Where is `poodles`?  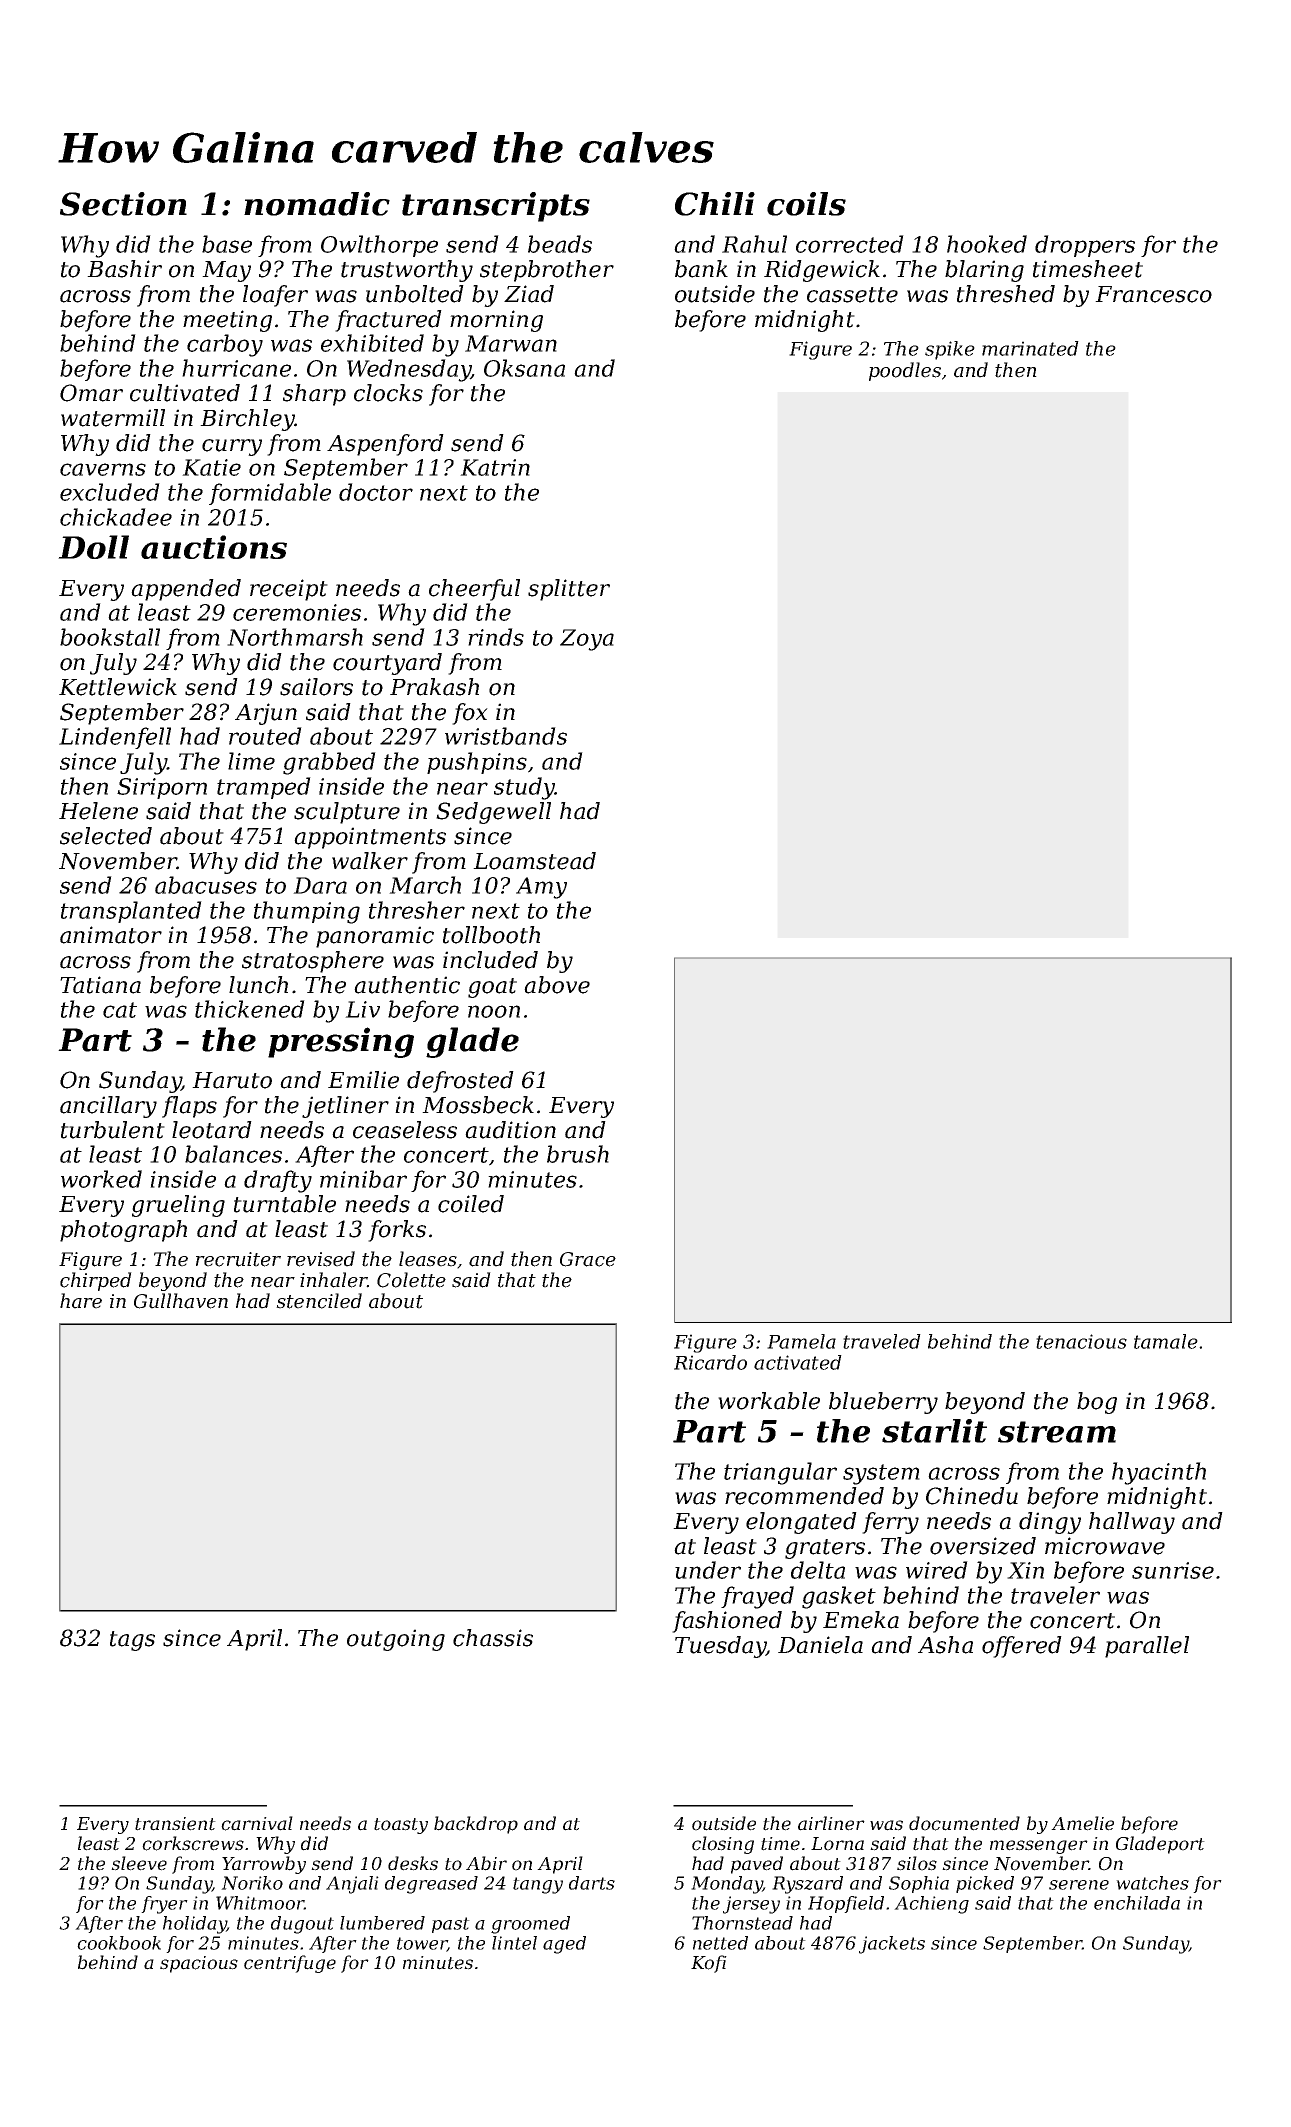 poodles is located at coordinates (905, 371).
